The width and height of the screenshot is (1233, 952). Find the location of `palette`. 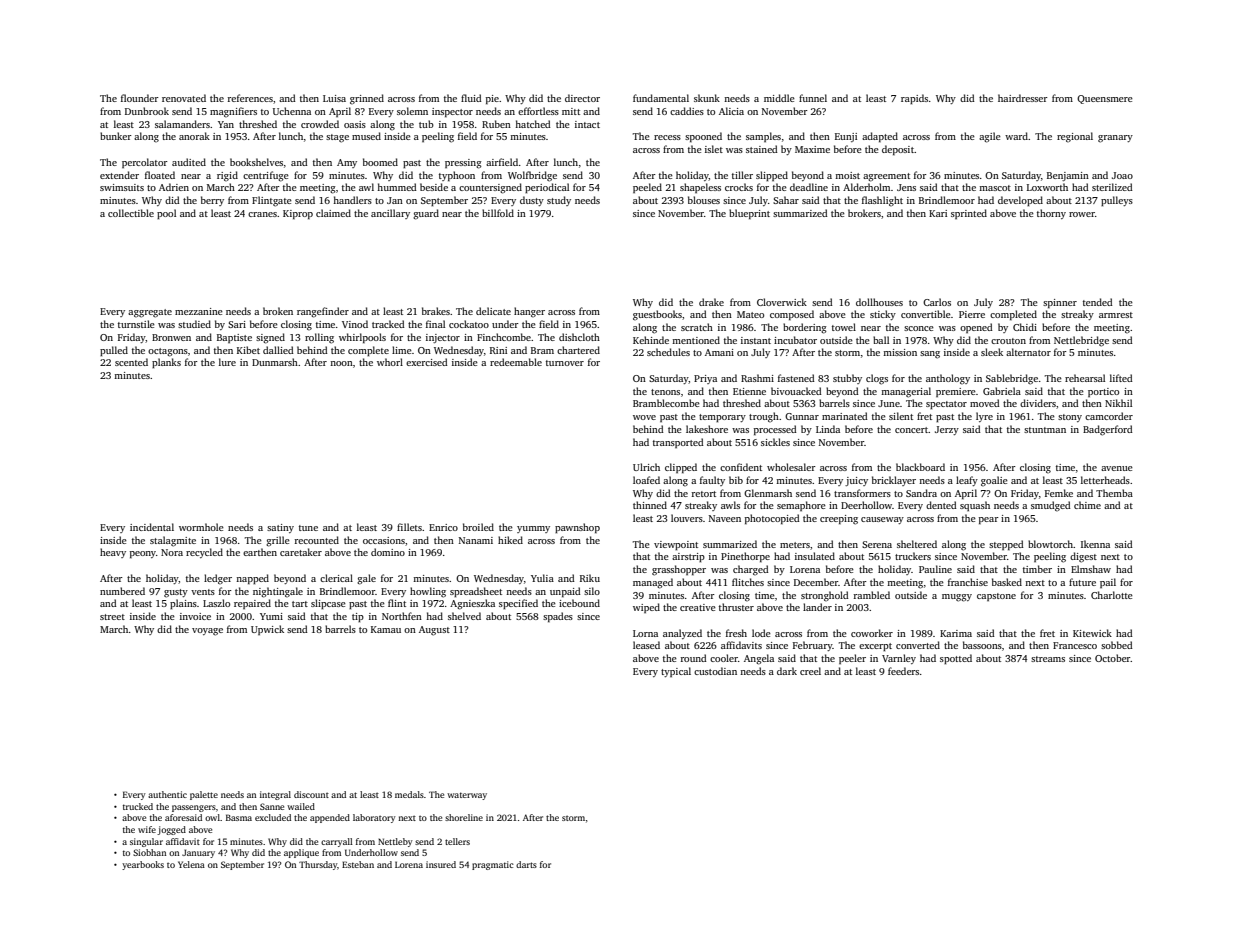

palette is located at coordinates (204, 795).
